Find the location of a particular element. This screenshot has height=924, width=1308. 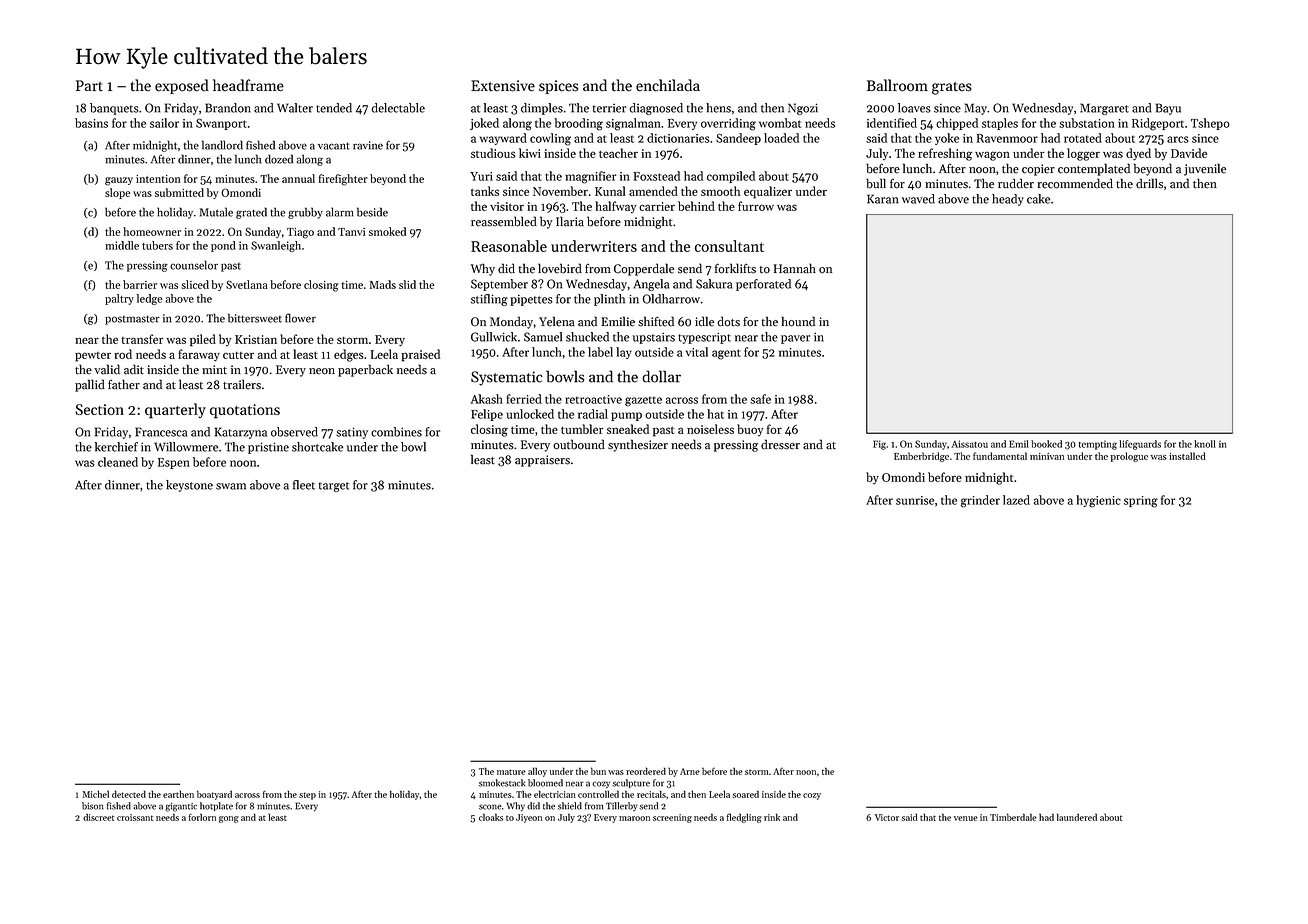

heady is located at coordinates (1008, 200).
